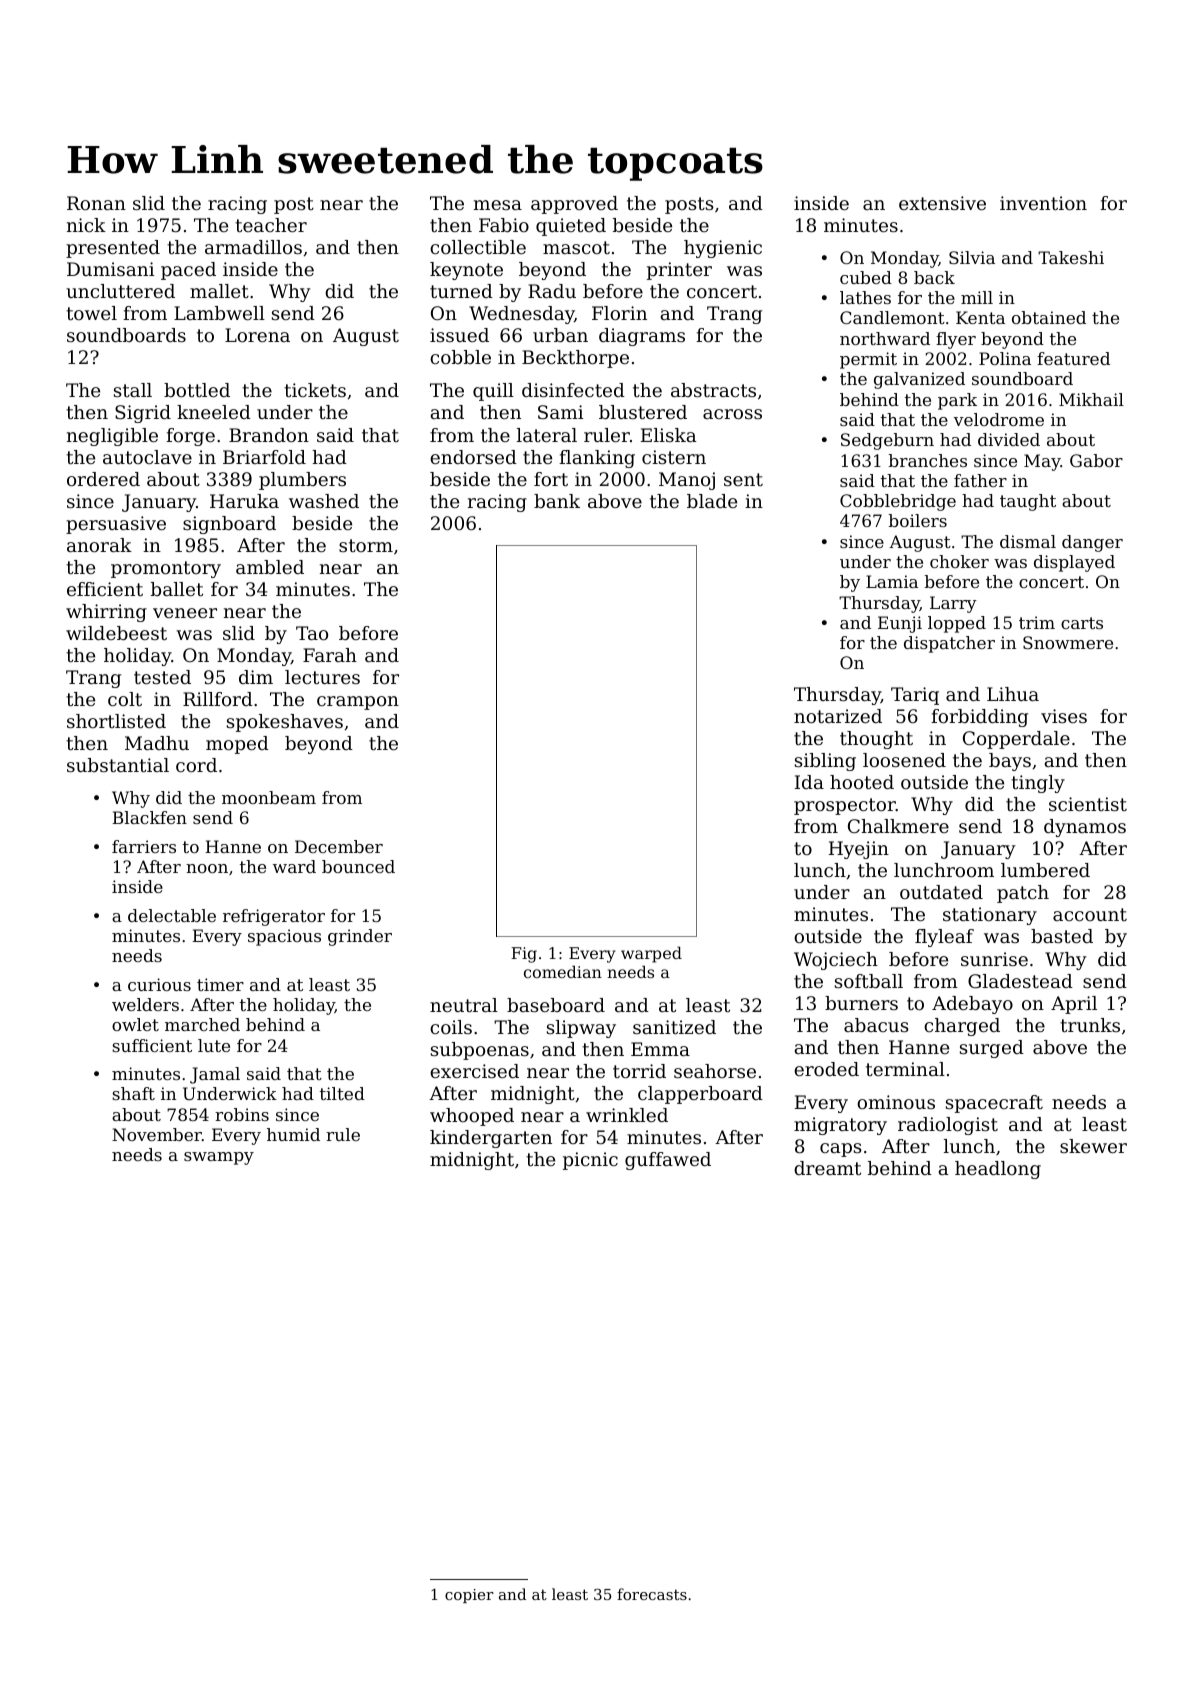 The height and width of the screenshot is (1687, 1193). What do you see at coordinates (576, 247) in the screenshot?
I see `mascot` at bounding box center [576, 247].
